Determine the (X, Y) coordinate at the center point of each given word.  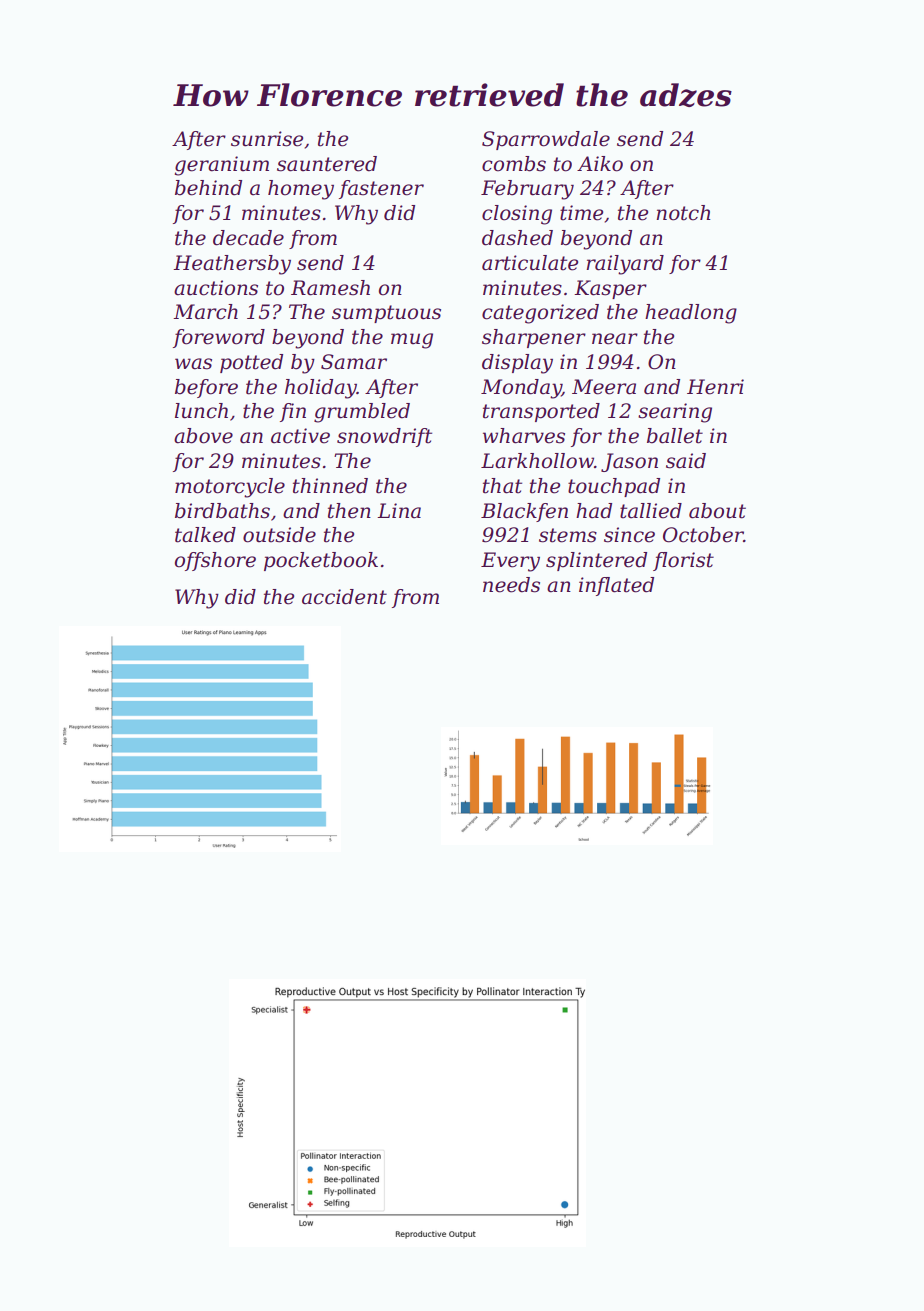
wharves (524, 436)
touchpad (614, 487)
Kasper (610, 289)
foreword (219, 338)
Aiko (600, 164)
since (629, 535)
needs (511, 585)
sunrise (267, 139)
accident (344, 597)
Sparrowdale (546, 140)
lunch (201, 411)
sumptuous (386, 314)
